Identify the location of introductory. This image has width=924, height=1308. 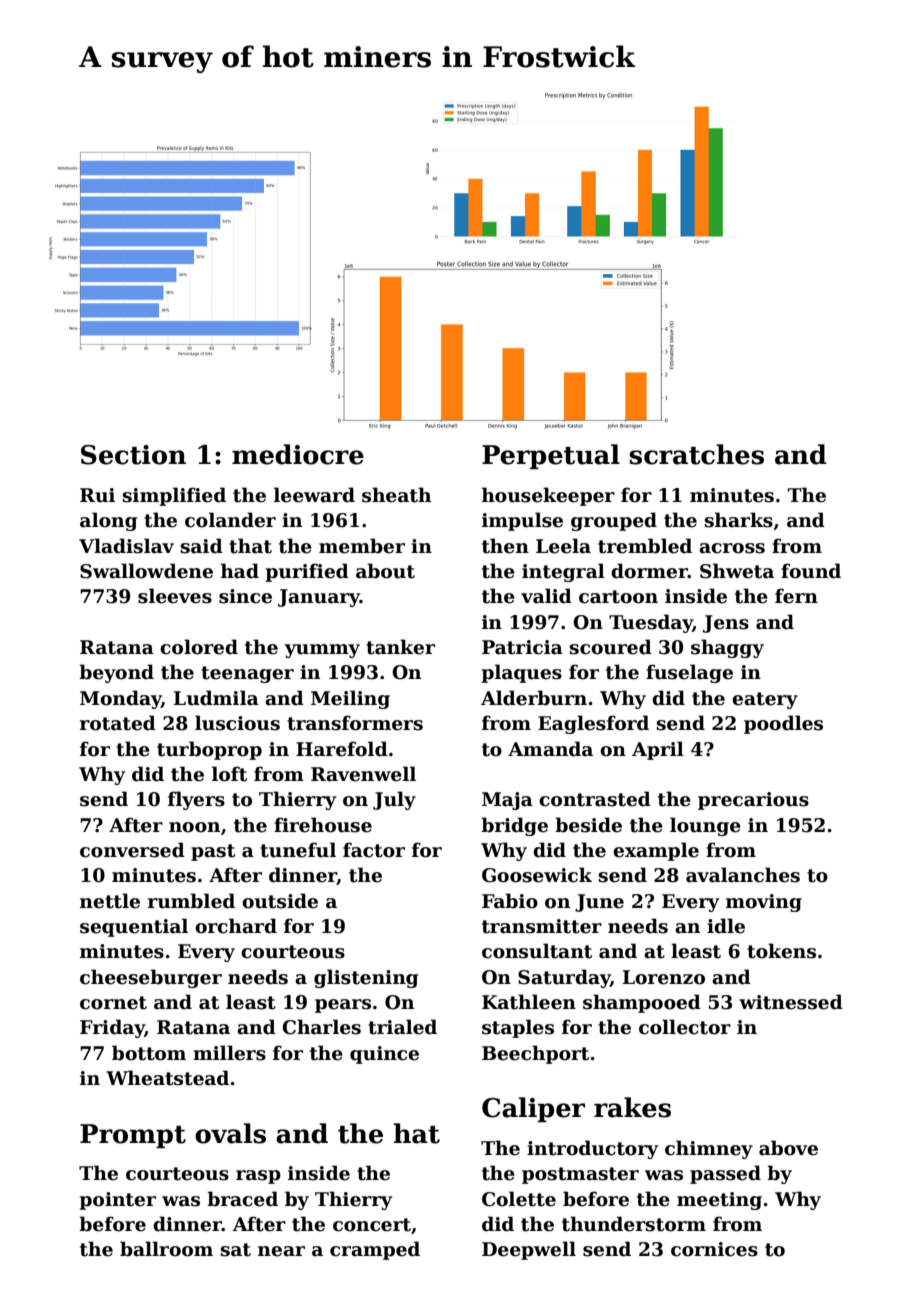
(592, 1149).
